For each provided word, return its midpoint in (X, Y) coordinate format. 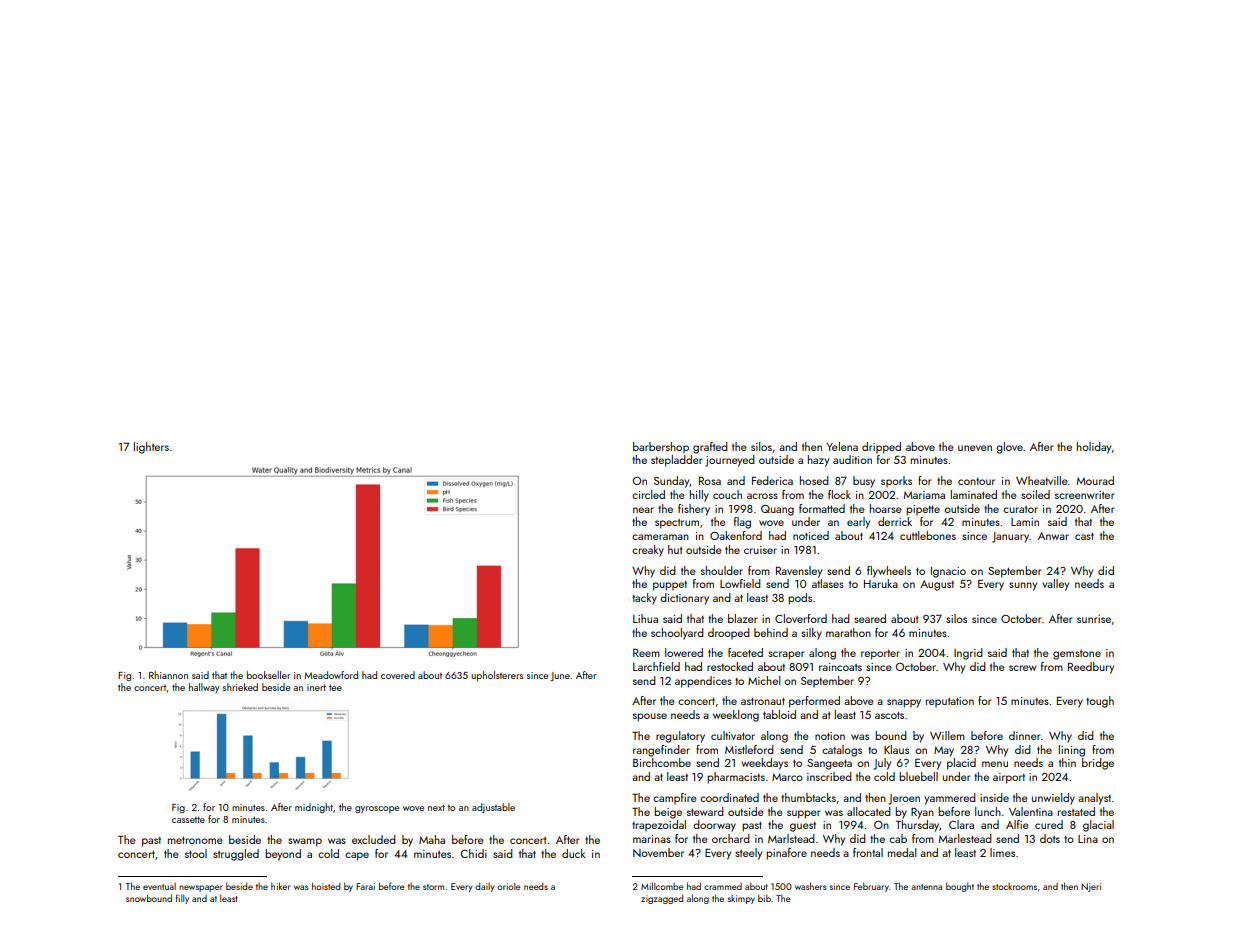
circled (648, 494)
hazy (818, 461)
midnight (314, 808)
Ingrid (968, 654)
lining (1072, 751)
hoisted (326, 886)
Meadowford (331, 675)
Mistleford (749, 749)
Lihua (645, 618)
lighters (151, 448)
